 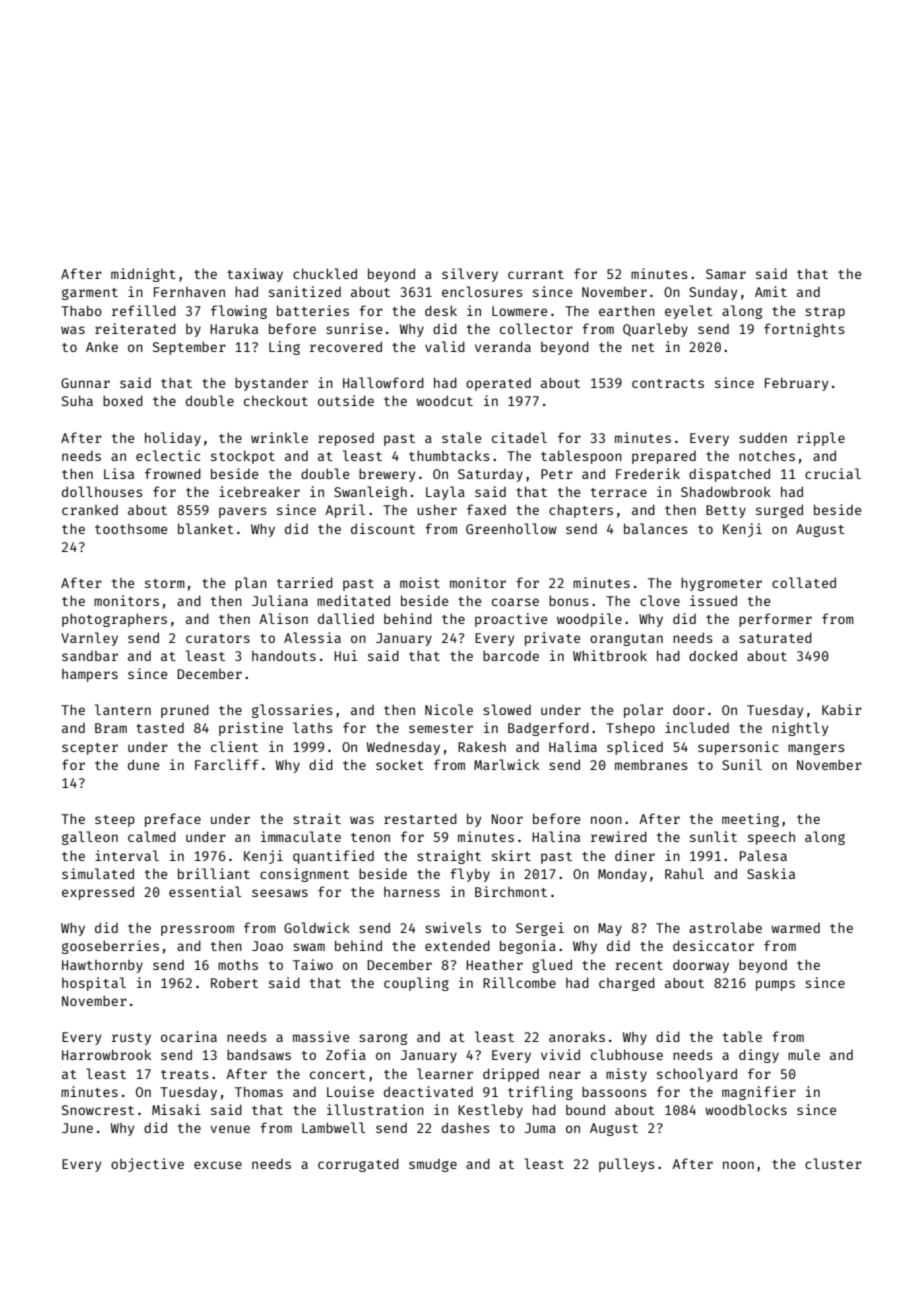 What do you see at coordinates (627, 1054) in the screenshot?
I see `clubhouse` at bounding box center [627, 1054].
